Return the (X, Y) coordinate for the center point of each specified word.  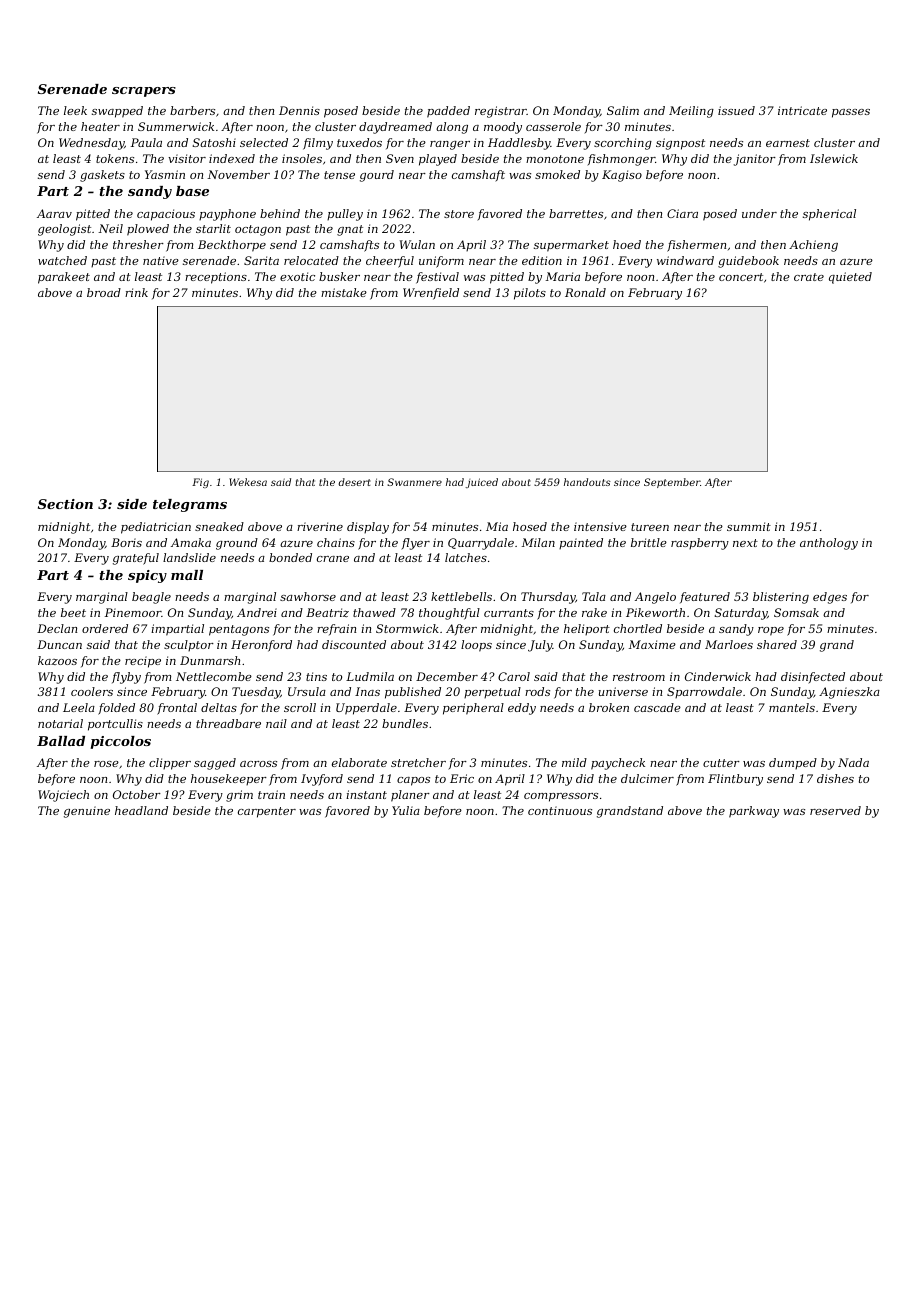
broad (104, 292)
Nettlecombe (214, 676)
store (459, 214)
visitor (187, 158)
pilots (530, 294)
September (672, 483)
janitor (755, 160)
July (540, 646)
